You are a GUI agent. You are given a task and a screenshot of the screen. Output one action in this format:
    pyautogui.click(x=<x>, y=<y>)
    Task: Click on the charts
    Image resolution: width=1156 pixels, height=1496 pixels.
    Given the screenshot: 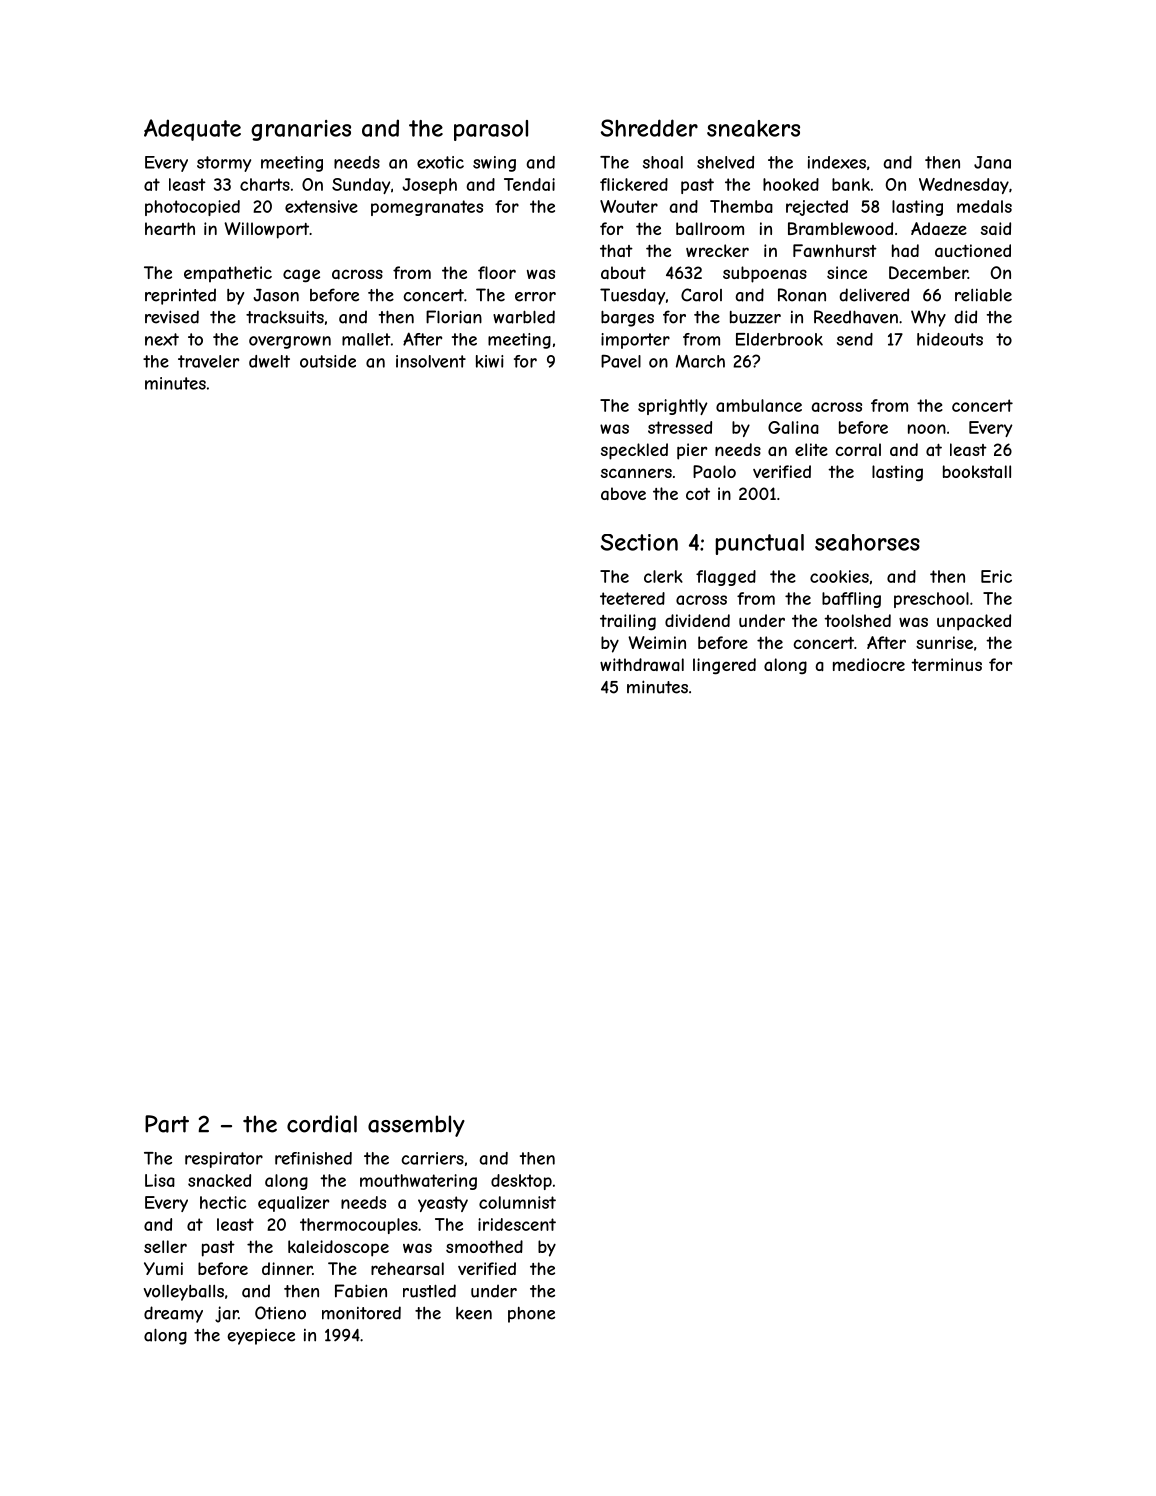 What is the action you would take?
    pyautogui.click(x=265, y=184)
